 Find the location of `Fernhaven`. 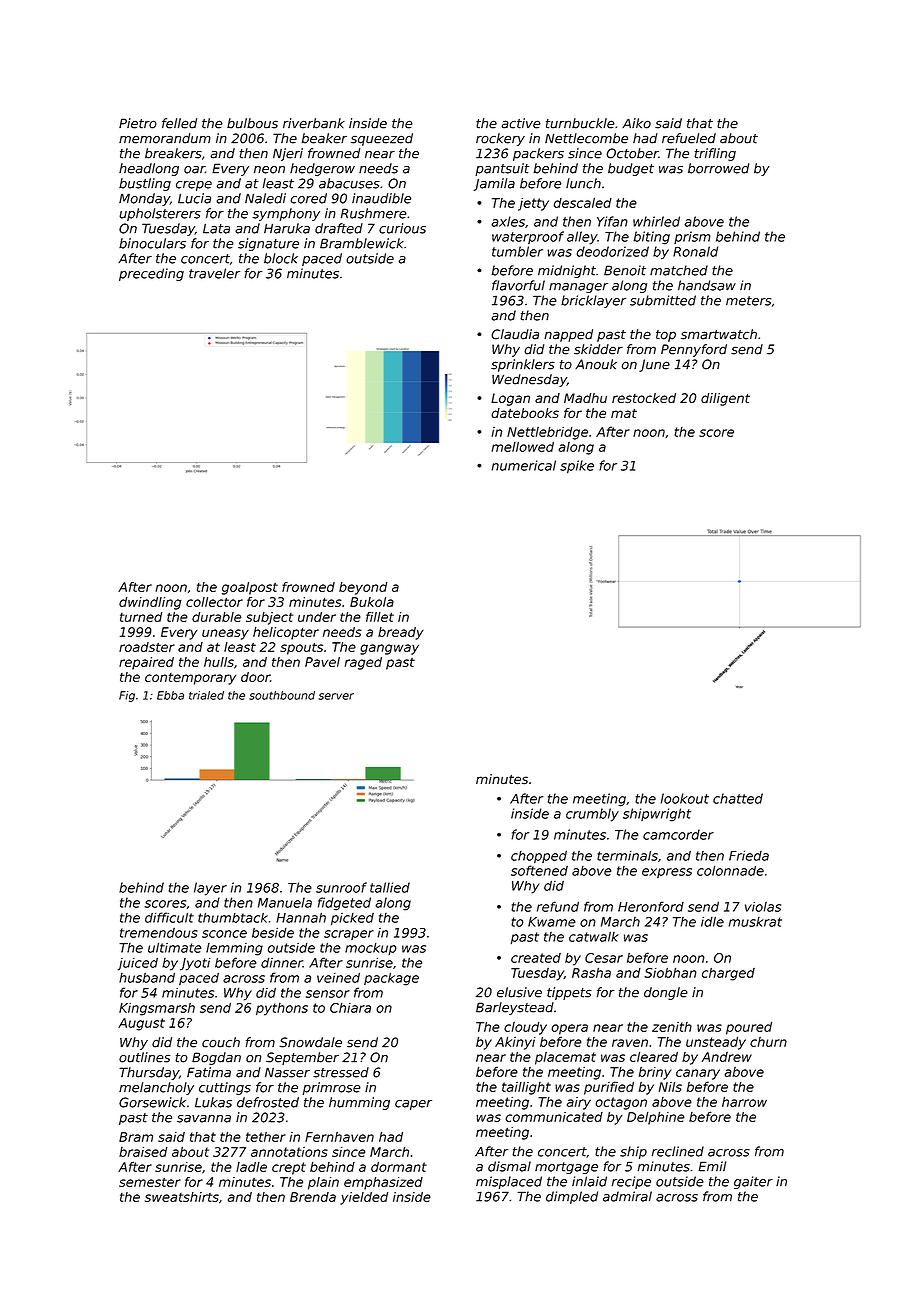

Fernhaven is located at coordinates (339, 1137).
